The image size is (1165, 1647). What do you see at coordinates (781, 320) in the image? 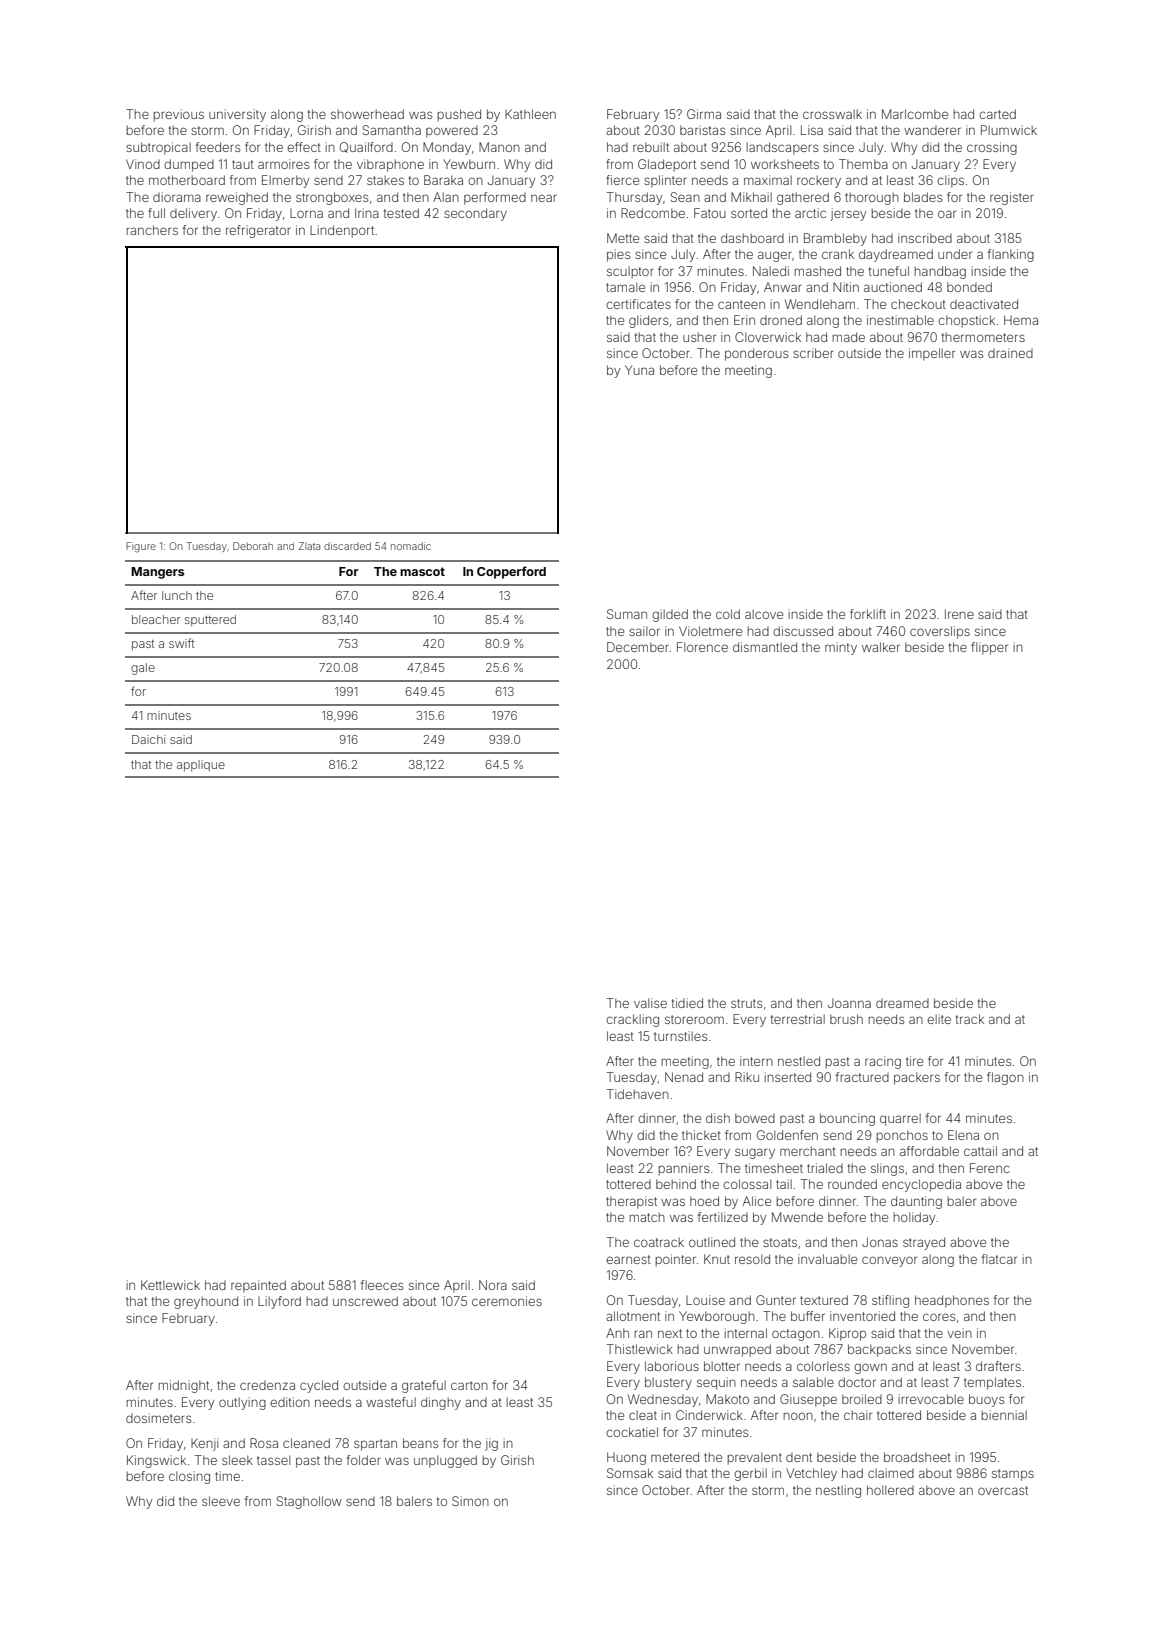
I see `droned` at bounding box center [781, 320].
